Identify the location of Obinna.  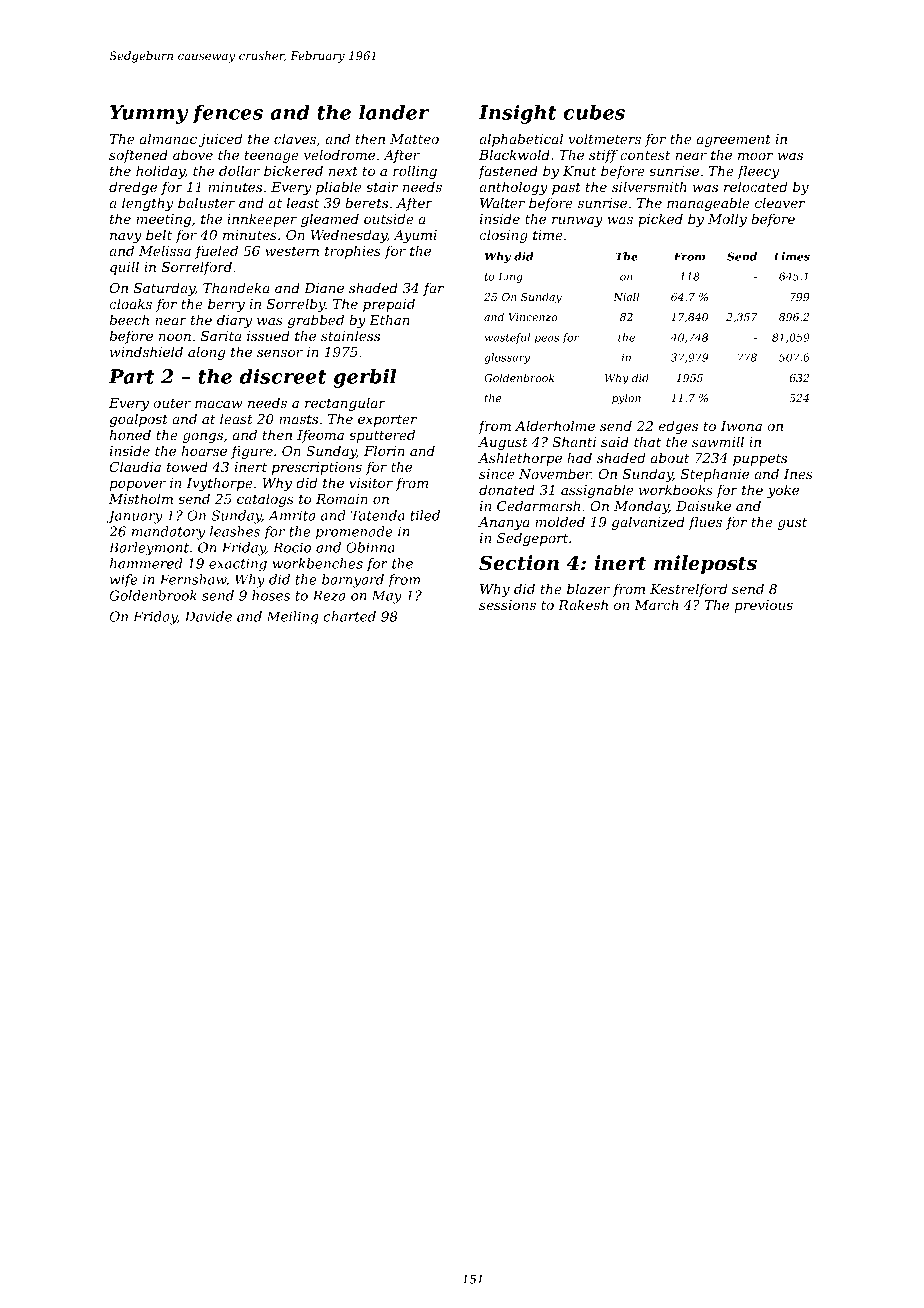
(370, 547).
